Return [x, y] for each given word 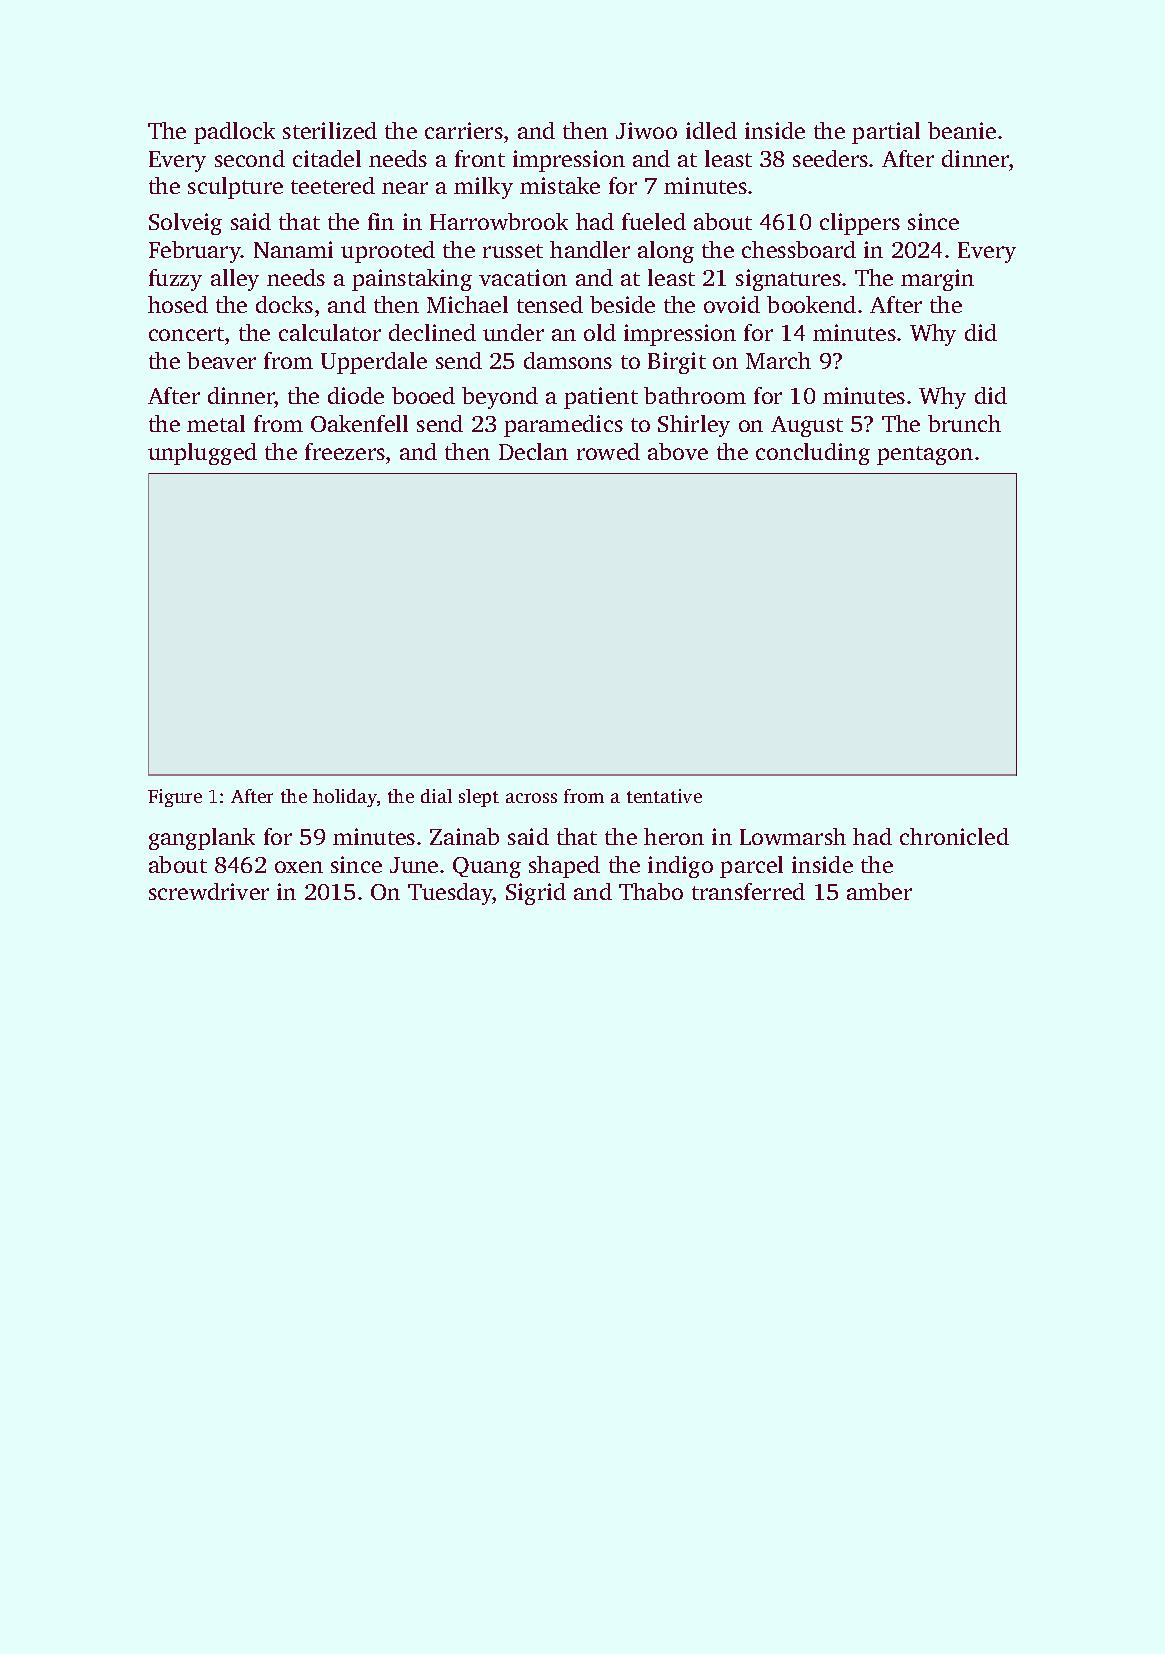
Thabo [651, 891]
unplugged [202, 454]
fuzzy [175, 280]
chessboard [799, 249]
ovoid [732, 304]
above [678, 451]
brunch [964, 423]
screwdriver [209, 891]
